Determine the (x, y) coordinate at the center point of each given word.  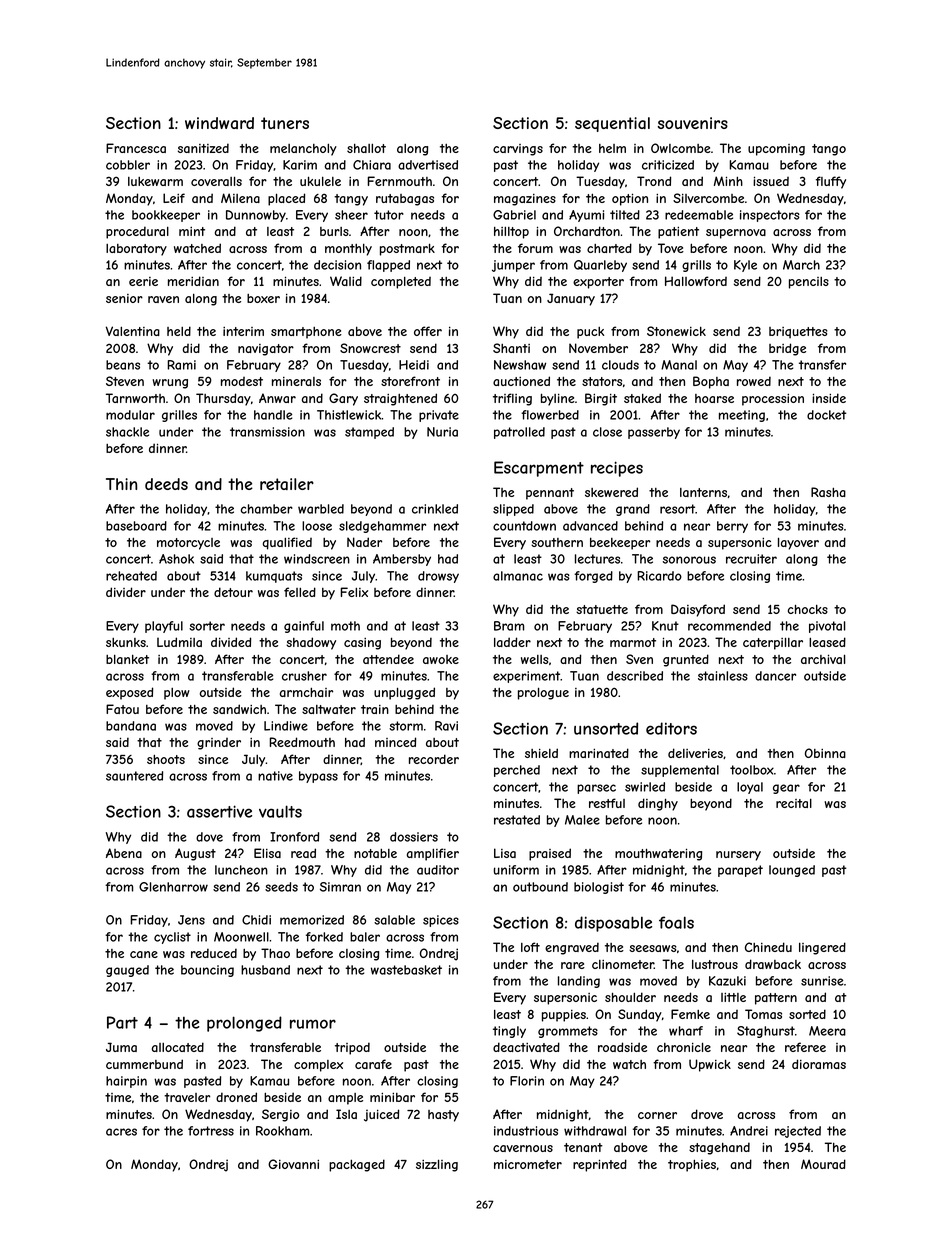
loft (530, 947)
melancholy (303, 150)
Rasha (828, 492)
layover (798, 543)
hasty (443, 1116)
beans (123, 365)
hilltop (511, 233)
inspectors (770, 216)
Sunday (640, 1015)
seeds (281, 887)
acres (121, 1132)
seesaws (653, 948)
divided (231, 642)
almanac (518, 576)
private (439, 416)
